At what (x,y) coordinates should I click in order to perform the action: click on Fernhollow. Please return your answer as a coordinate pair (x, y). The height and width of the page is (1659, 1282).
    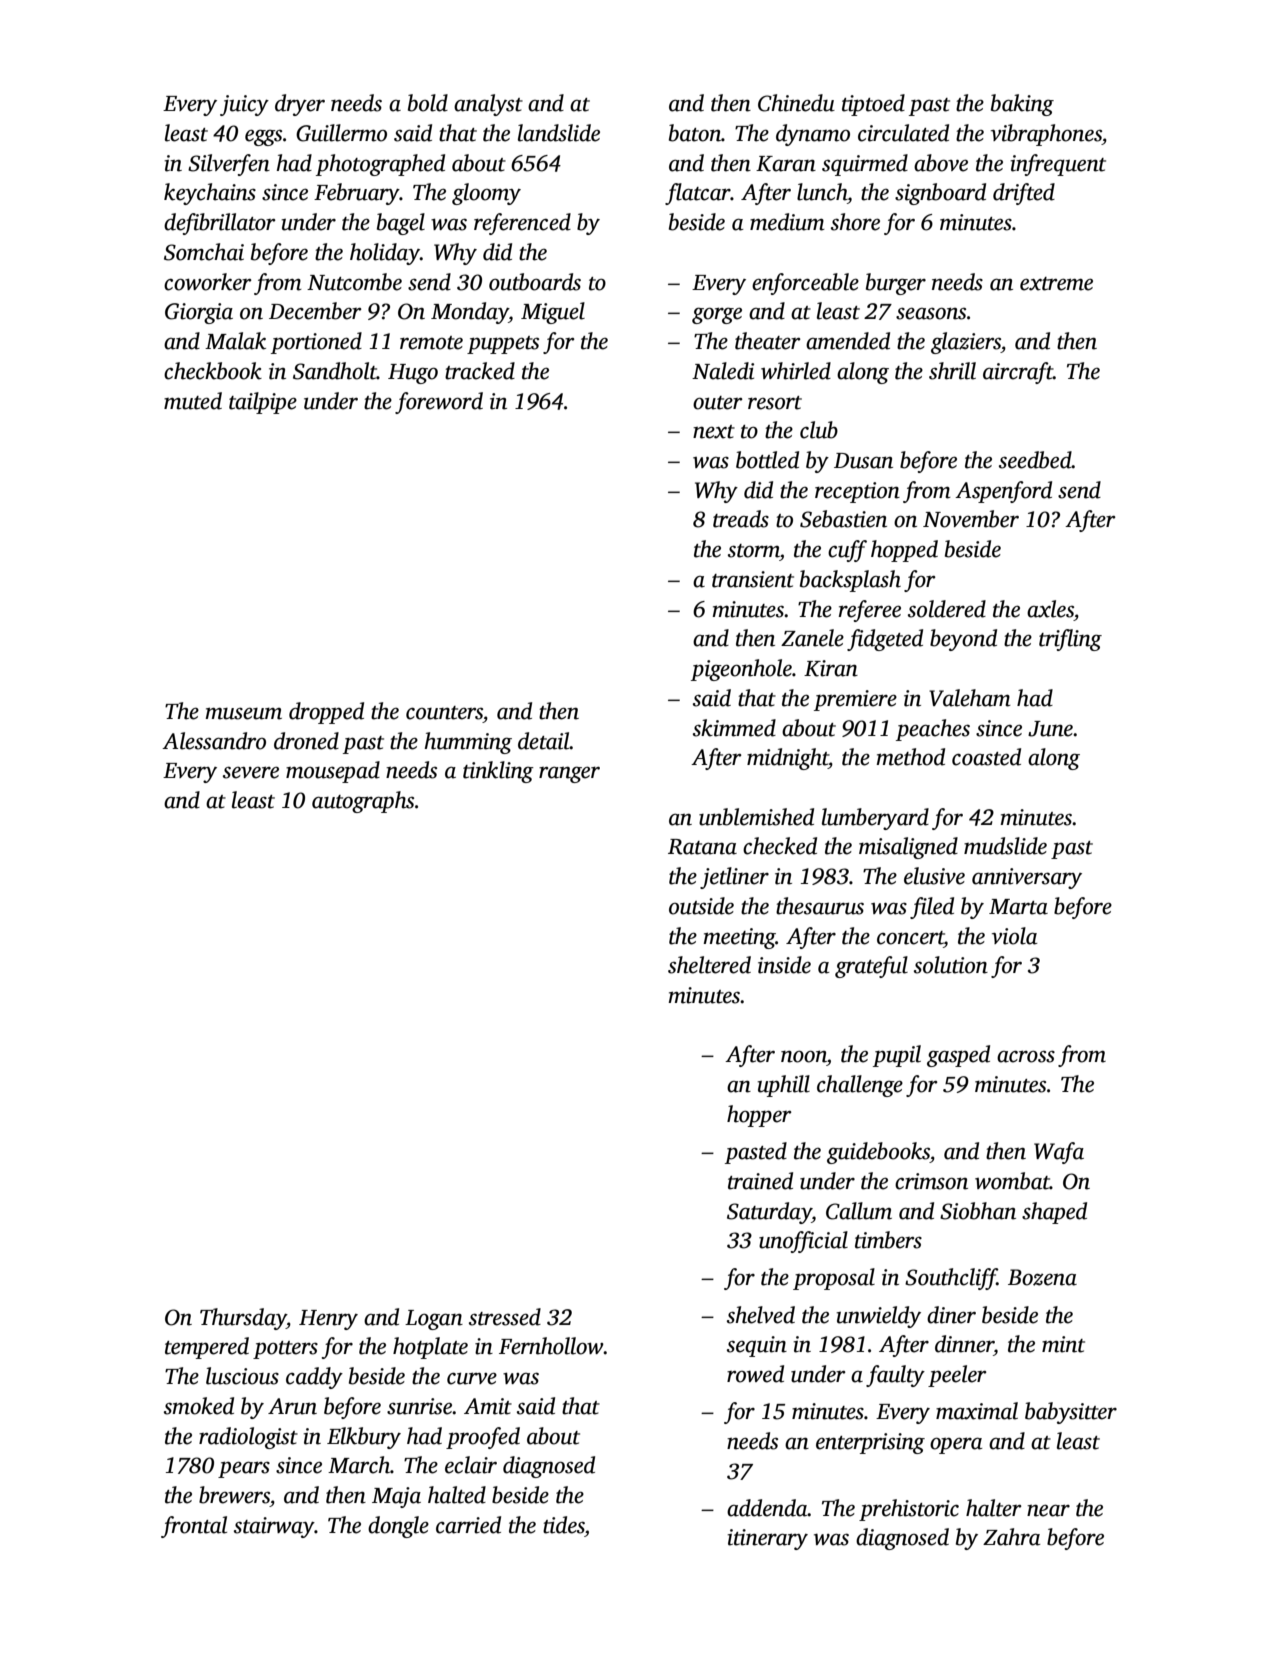
    Looking at the image, I should click on (551, 1346).
